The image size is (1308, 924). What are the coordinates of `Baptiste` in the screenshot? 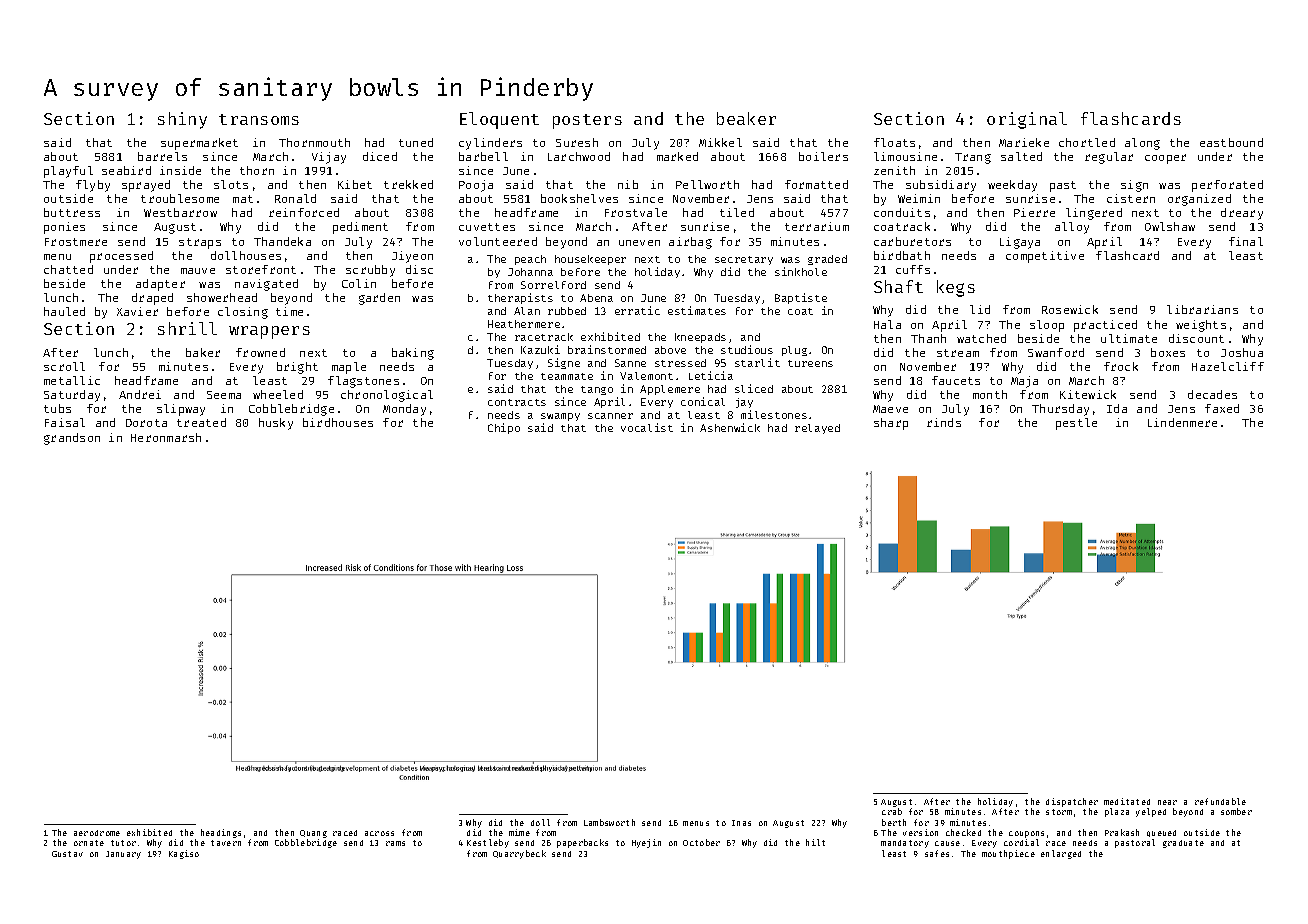 It's located at (801, 298).
